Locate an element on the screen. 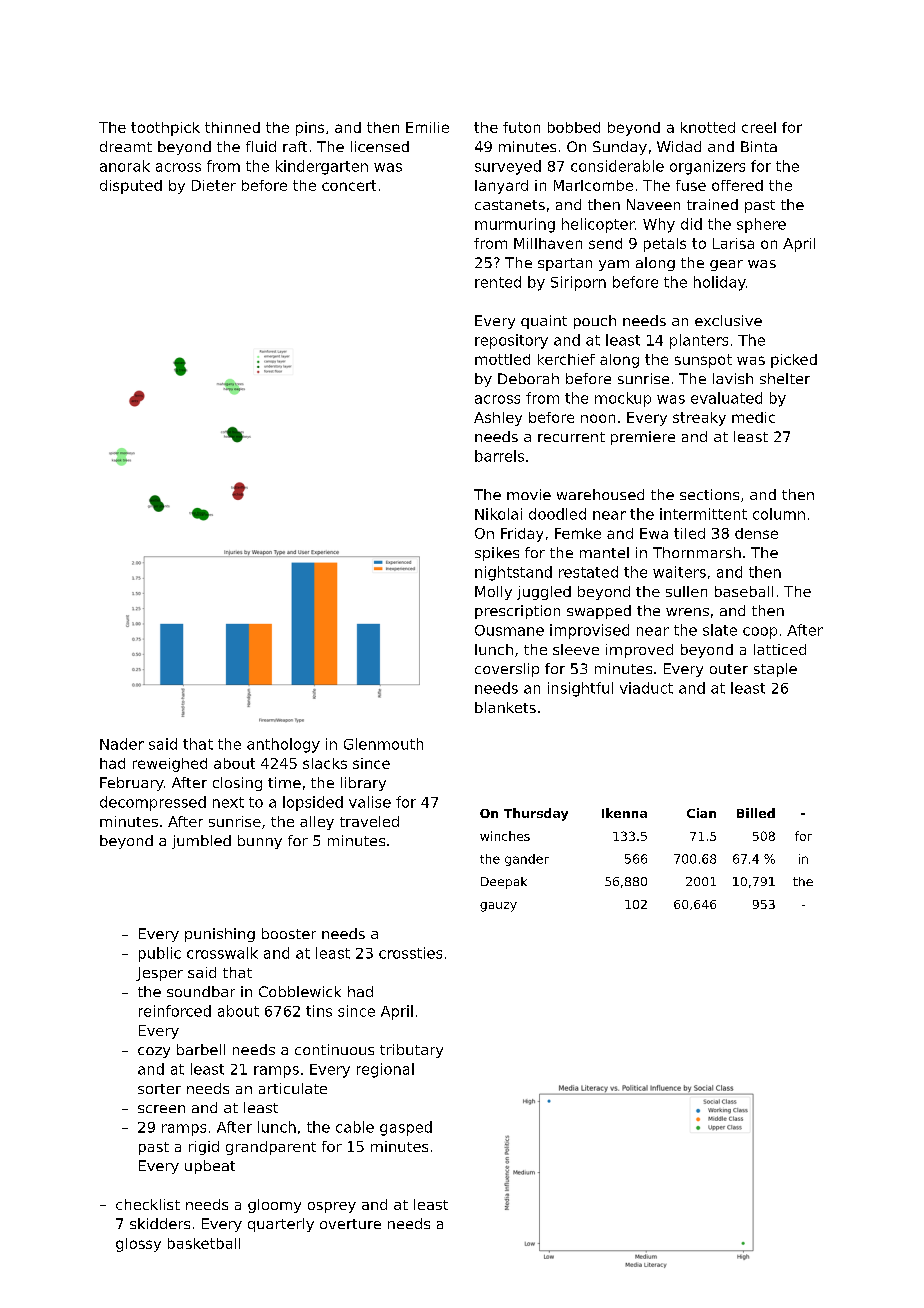 The image size is (924, 1308). petals is located at coordinates (665, 245).
